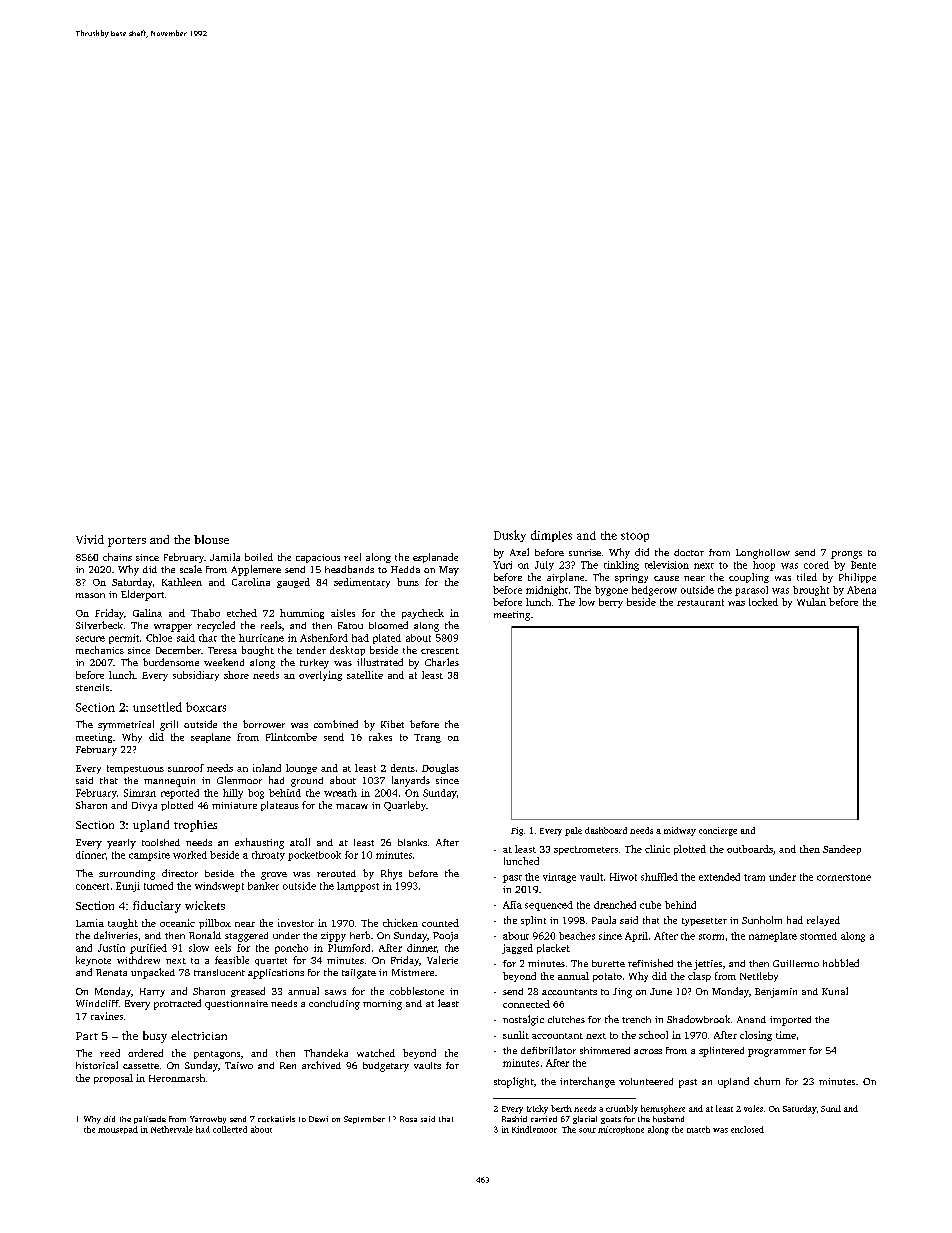 This image has height=1233, width=952. What do you see at coordinates (412, 842) in the image?
I see `blanks` at bounding box center [412, 842].
